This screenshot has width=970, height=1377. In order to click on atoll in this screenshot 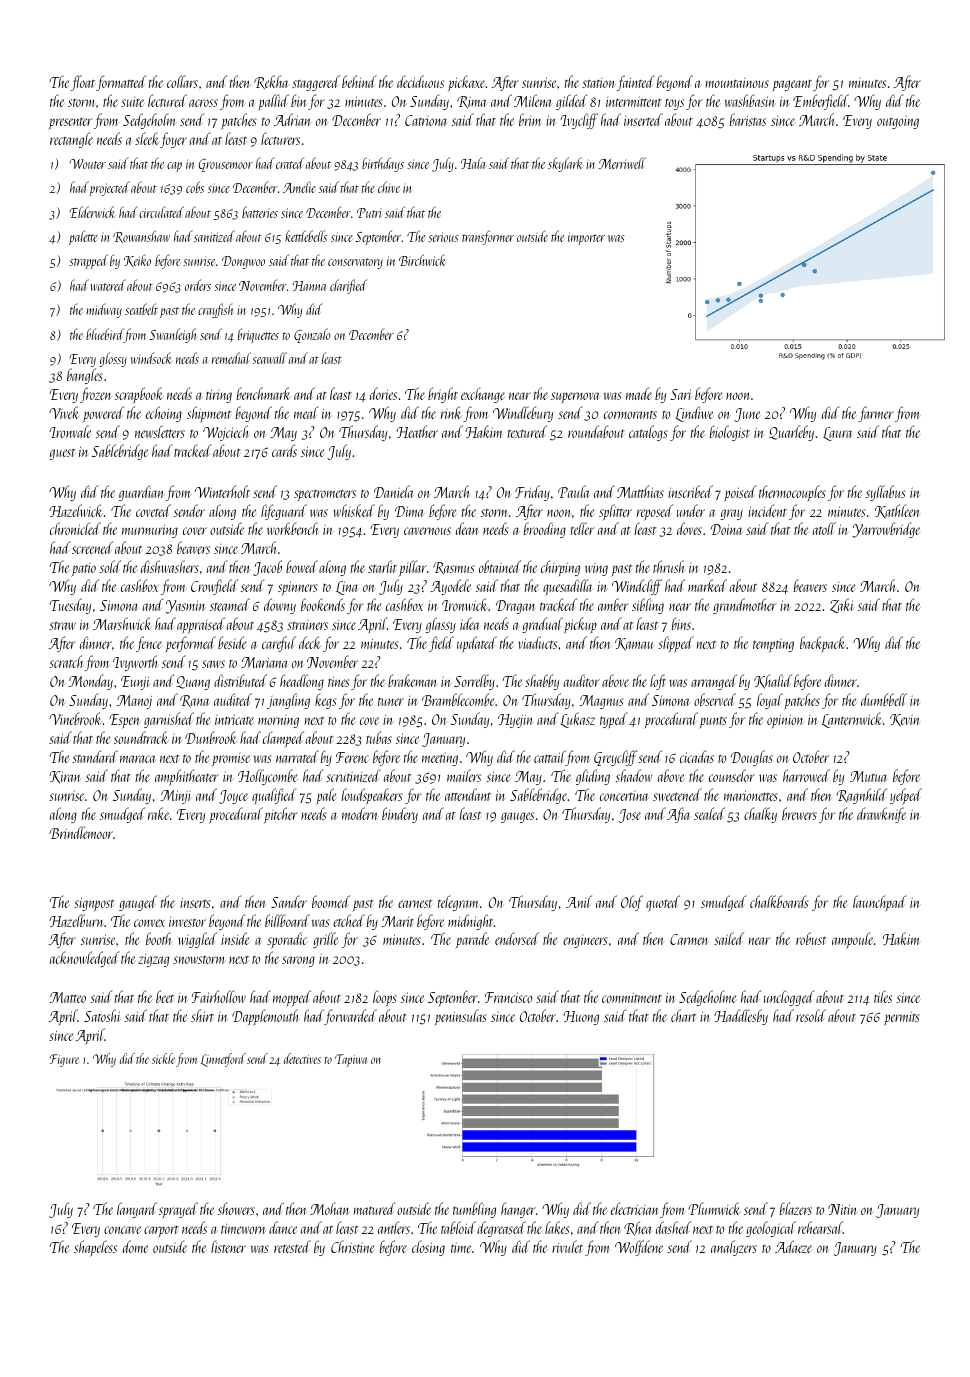, I will do `click(824, 528)`.
